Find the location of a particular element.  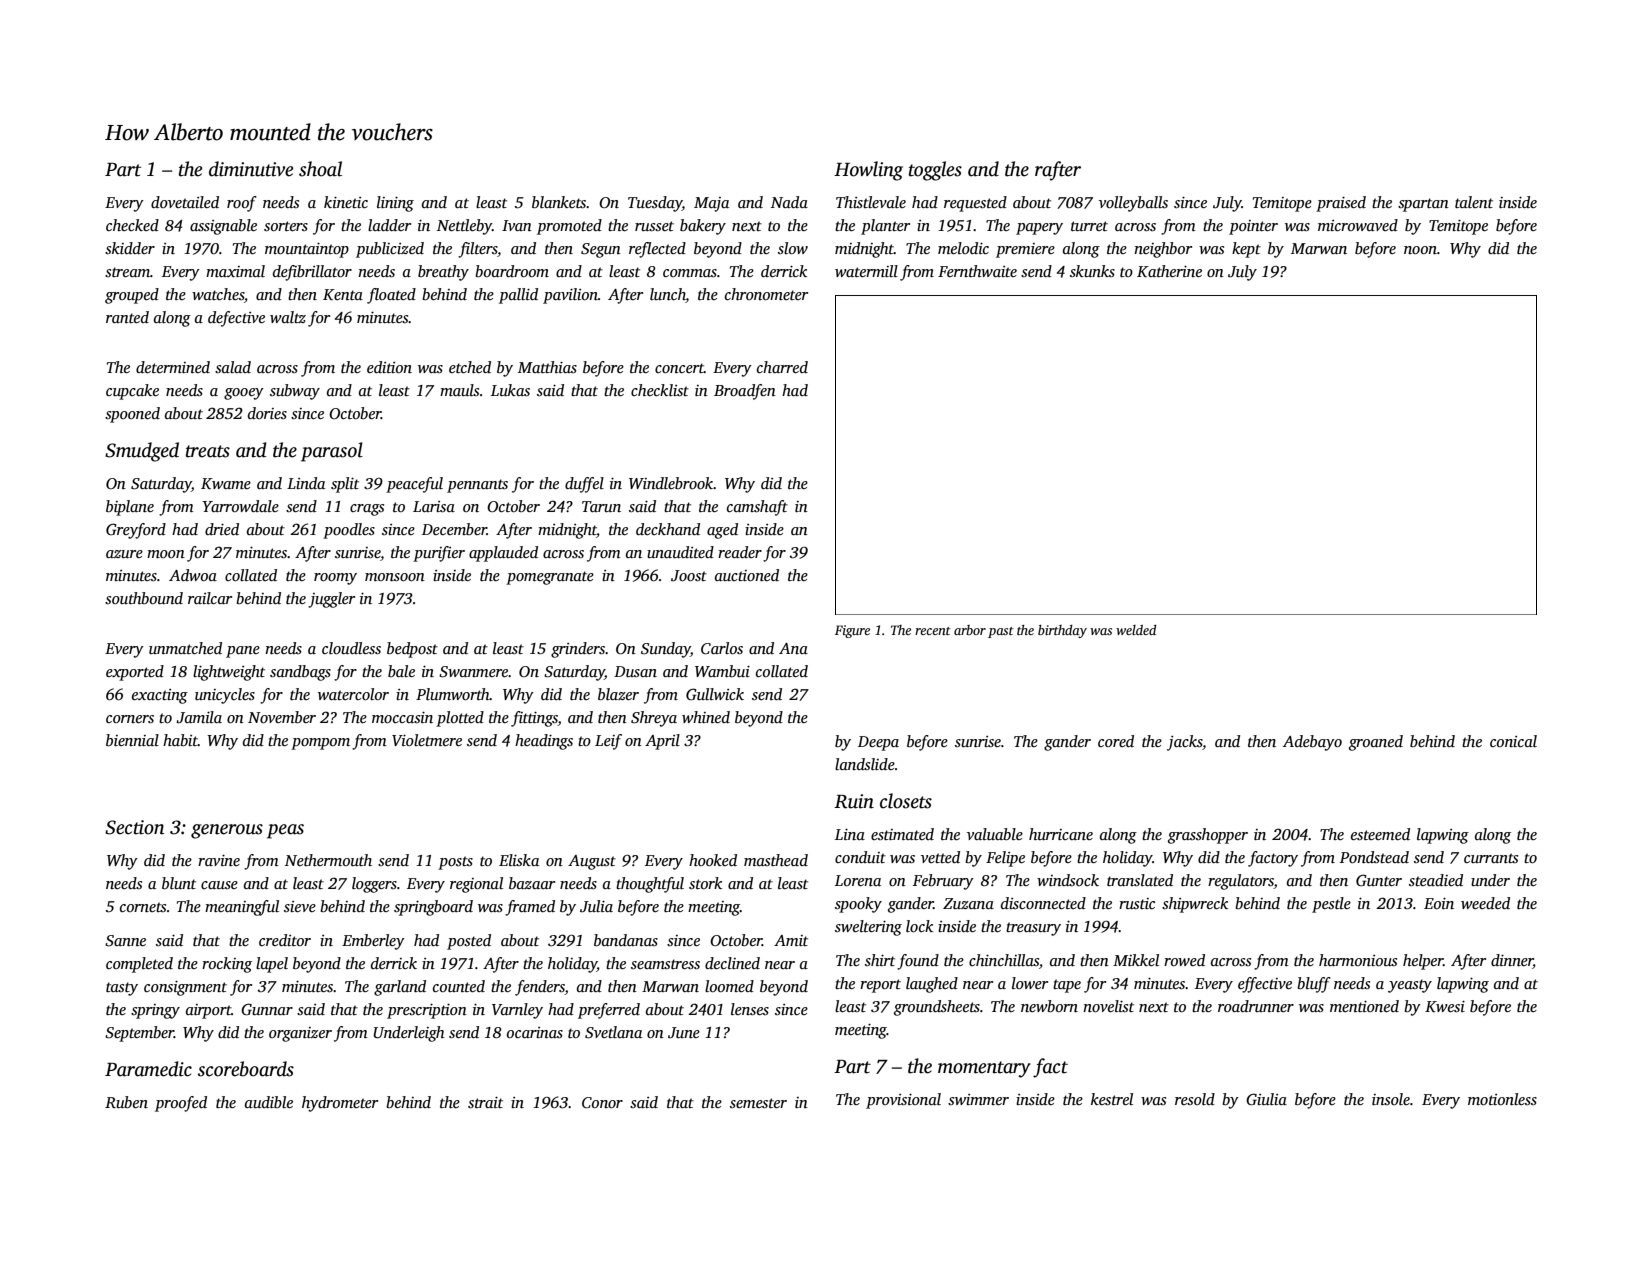

conical is located at coordinates (1513, 741).
